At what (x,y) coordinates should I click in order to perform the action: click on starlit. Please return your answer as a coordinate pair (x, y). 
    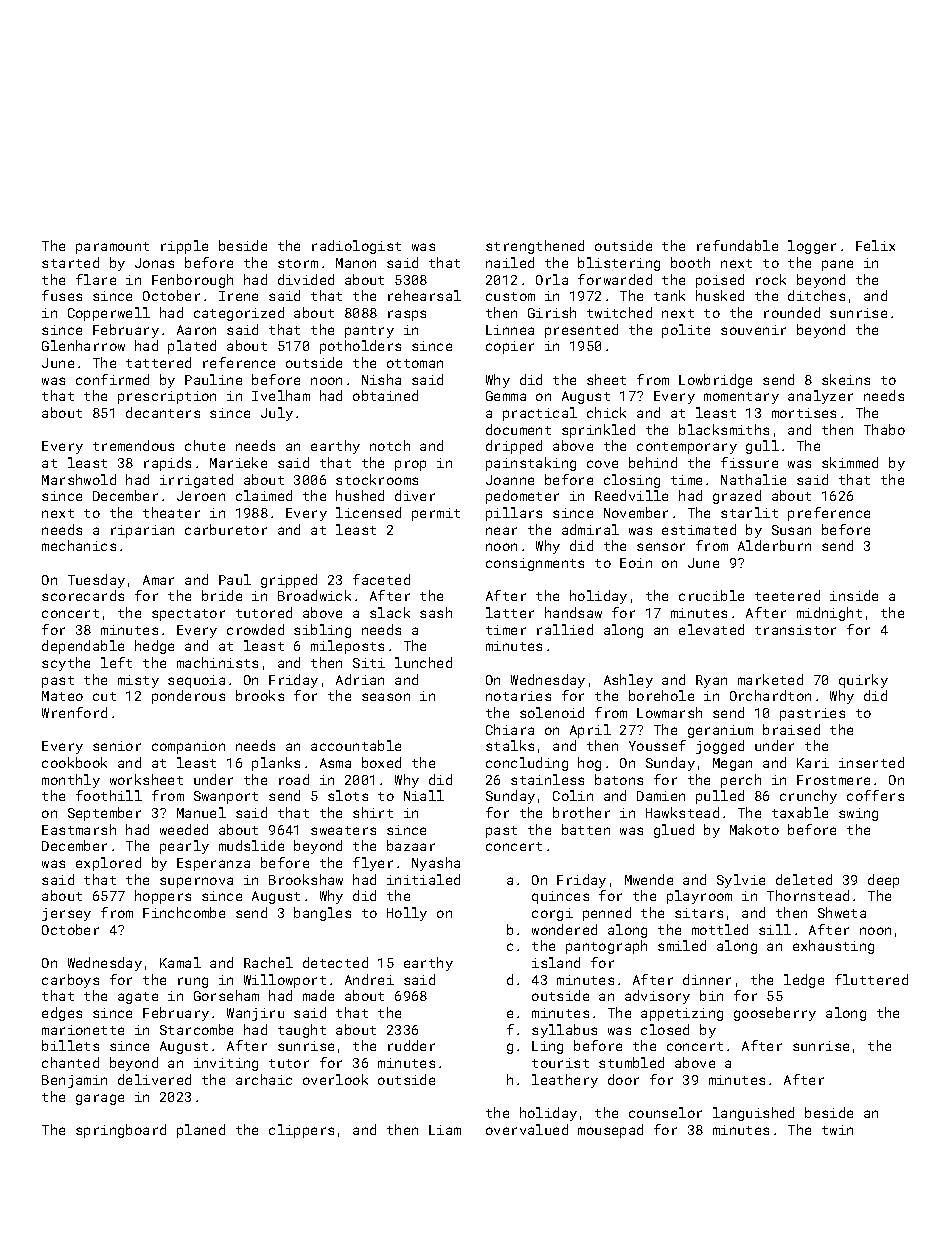
    Looking at the image, I should click on (749, 512).
